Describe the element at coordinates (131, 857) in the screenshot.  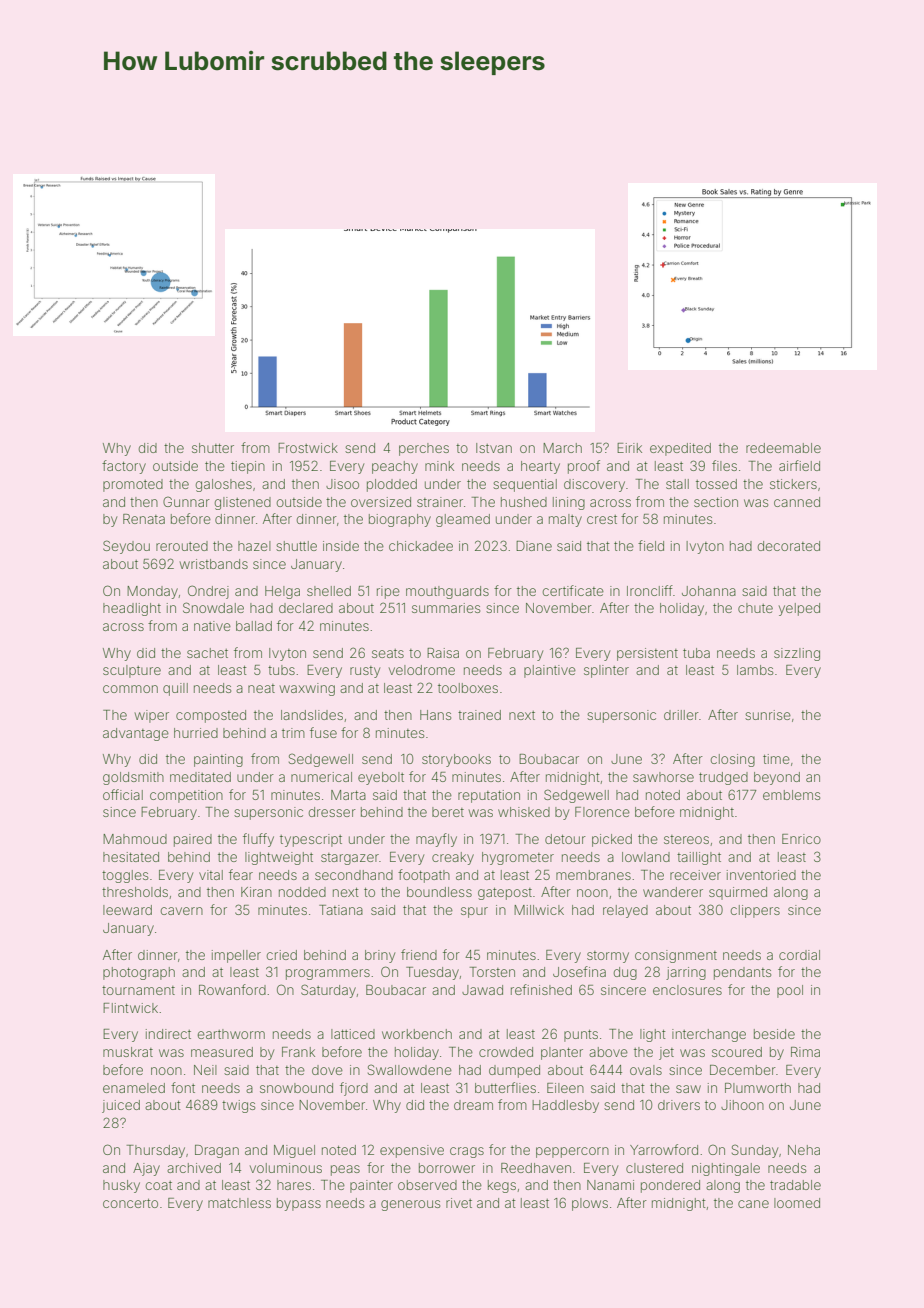
I see `hesitated` at that location.
